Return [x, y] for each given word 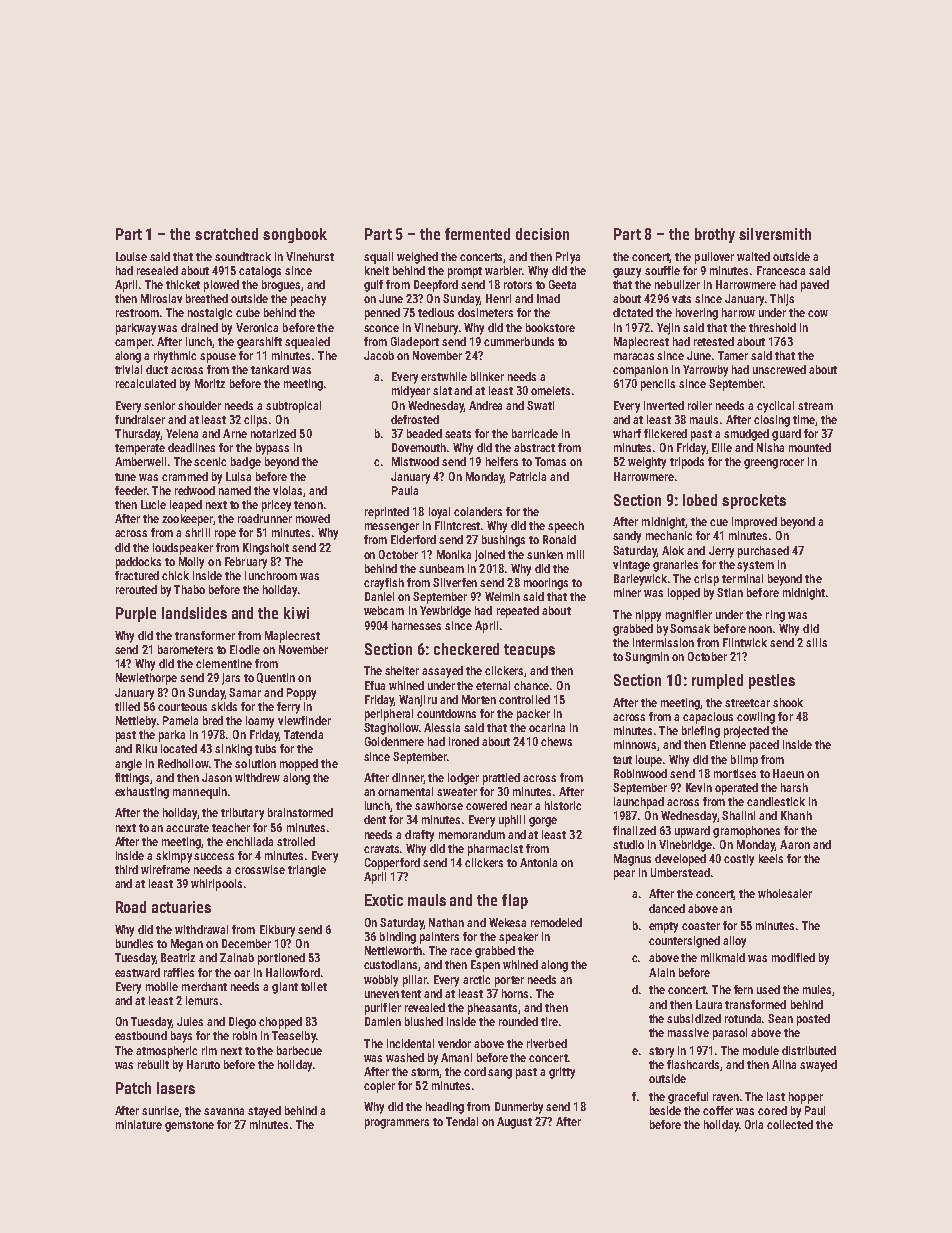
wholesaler [785, 893]
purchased [763, 552]
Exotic [384, 900]
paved [815, 286]
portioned [281, 959]
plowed [221, 286]
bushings [503, 541]
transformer [205, 635]
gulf [373, 286]
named [235, 490]
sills [816, 642]
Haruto [203, 1064]
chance [532, 685]
